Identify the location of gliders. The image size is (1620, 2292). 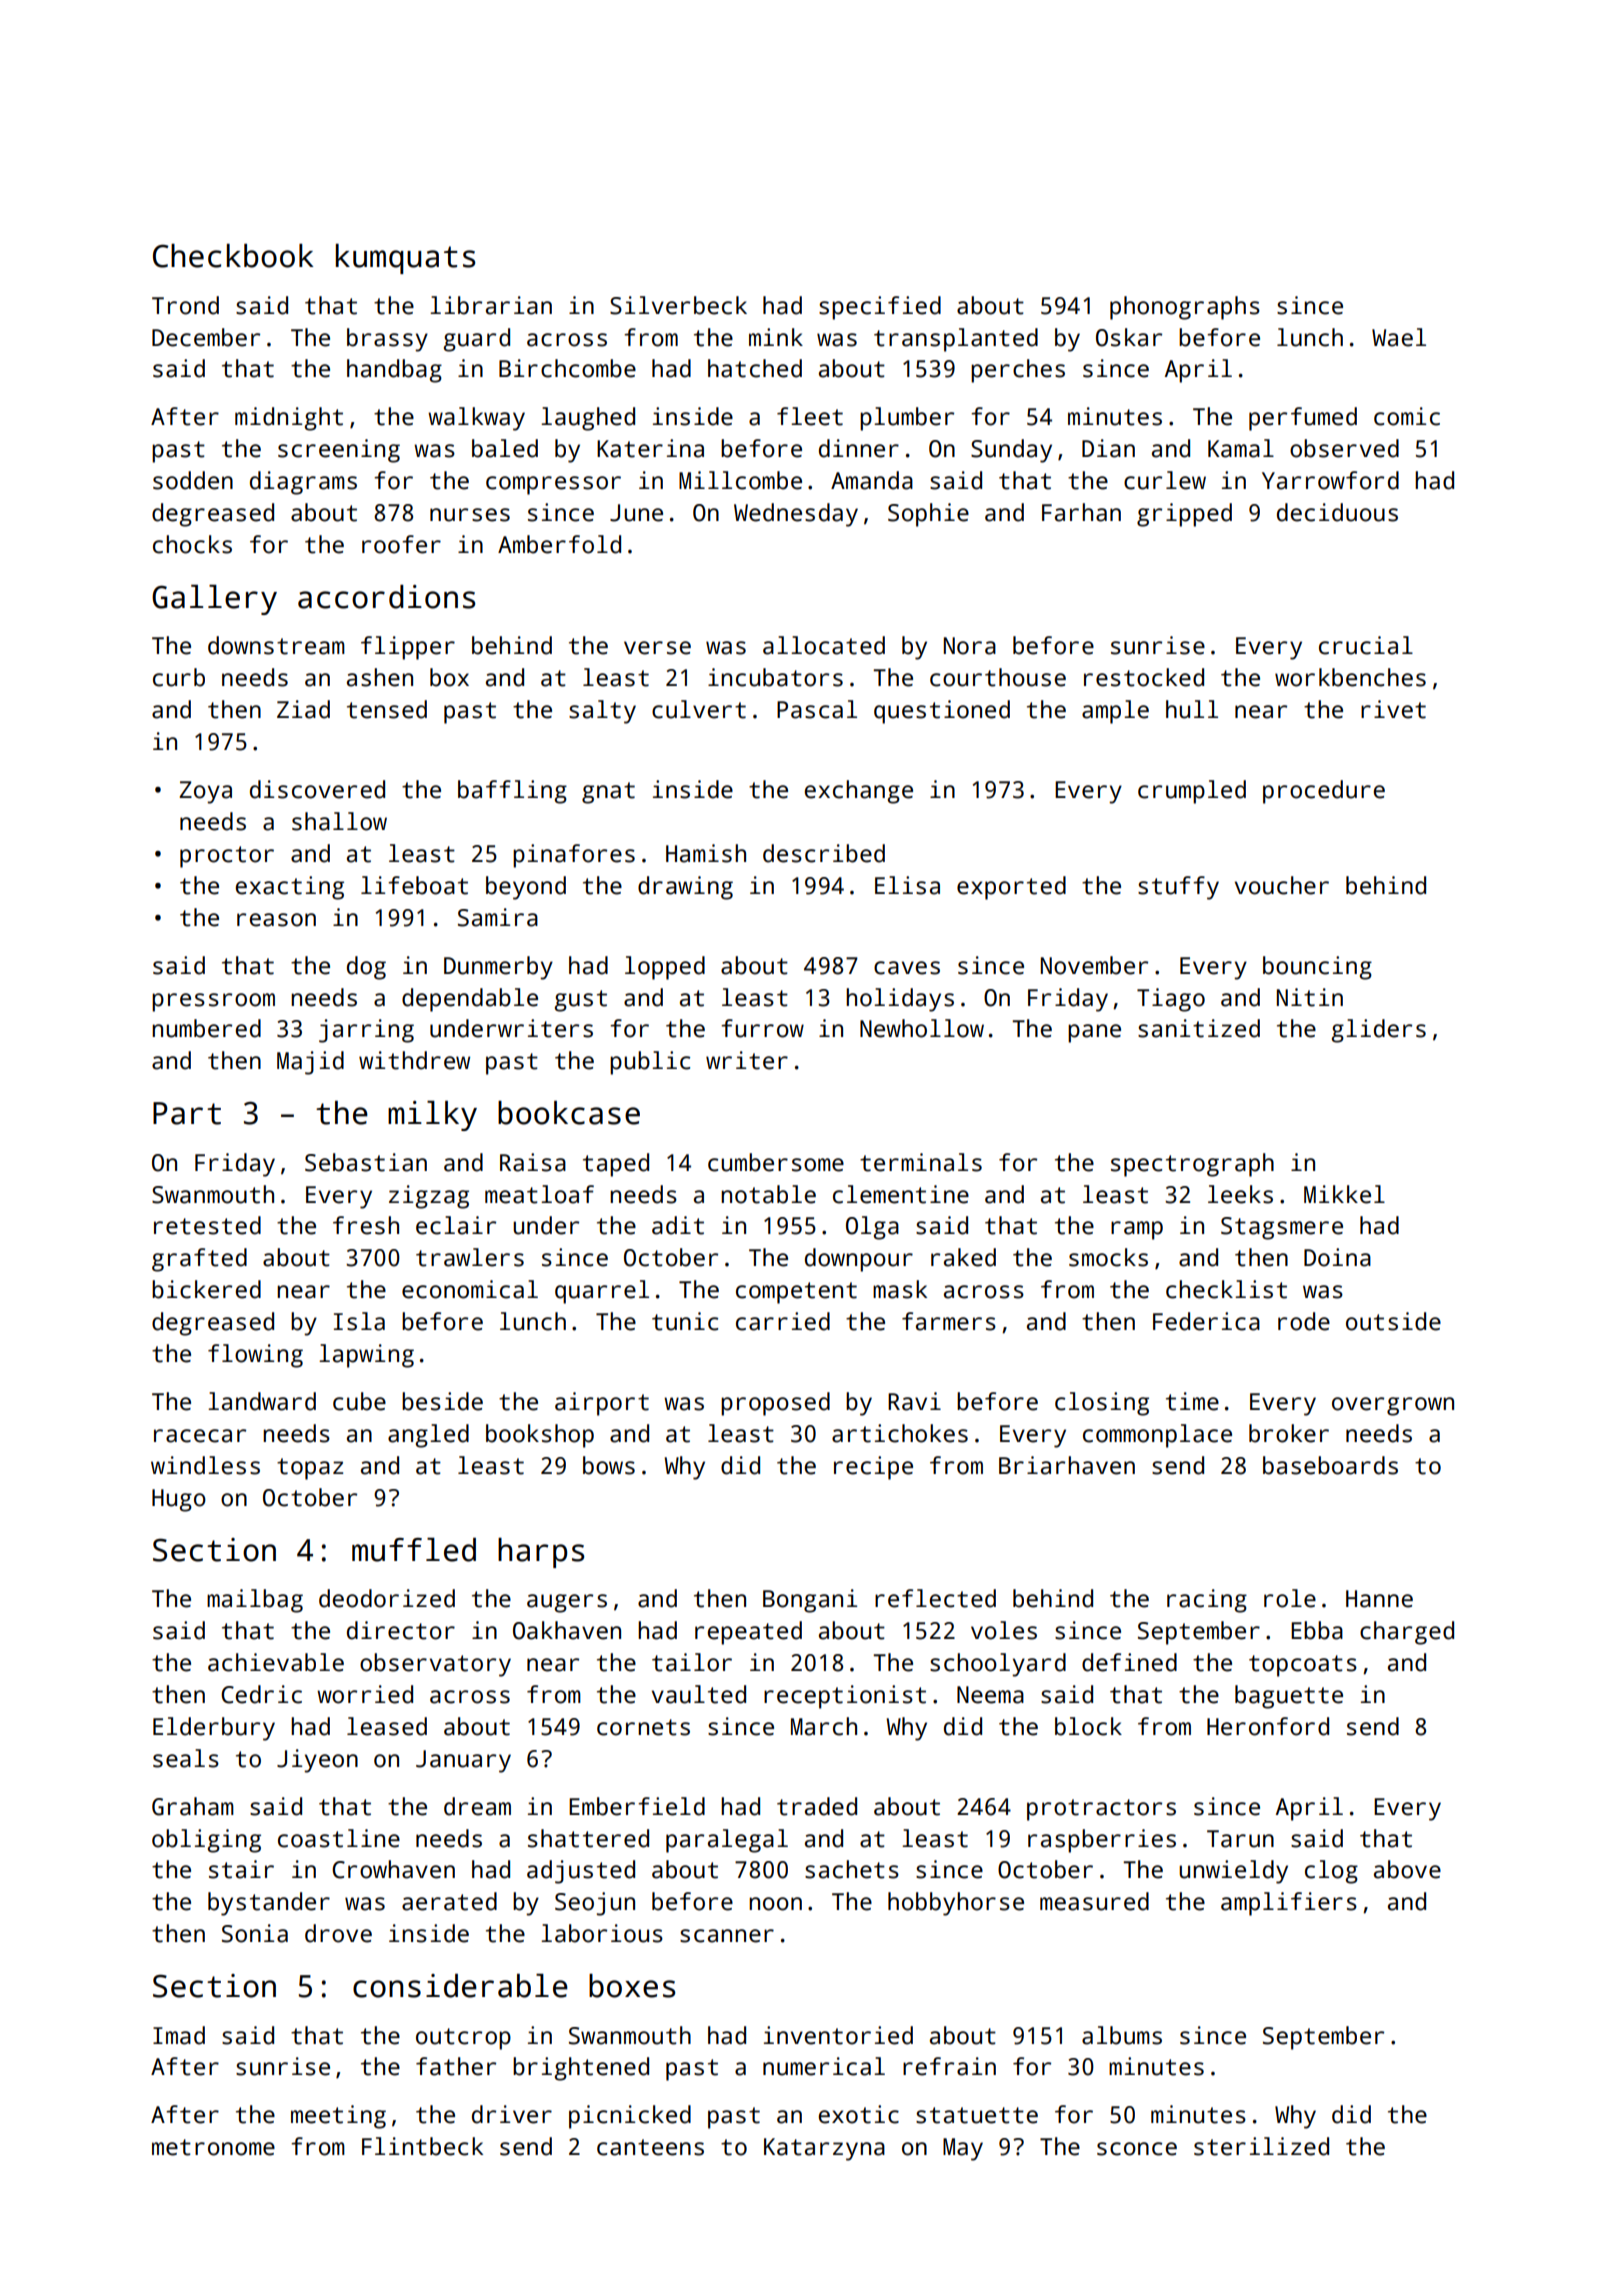
(1379, 1031).
